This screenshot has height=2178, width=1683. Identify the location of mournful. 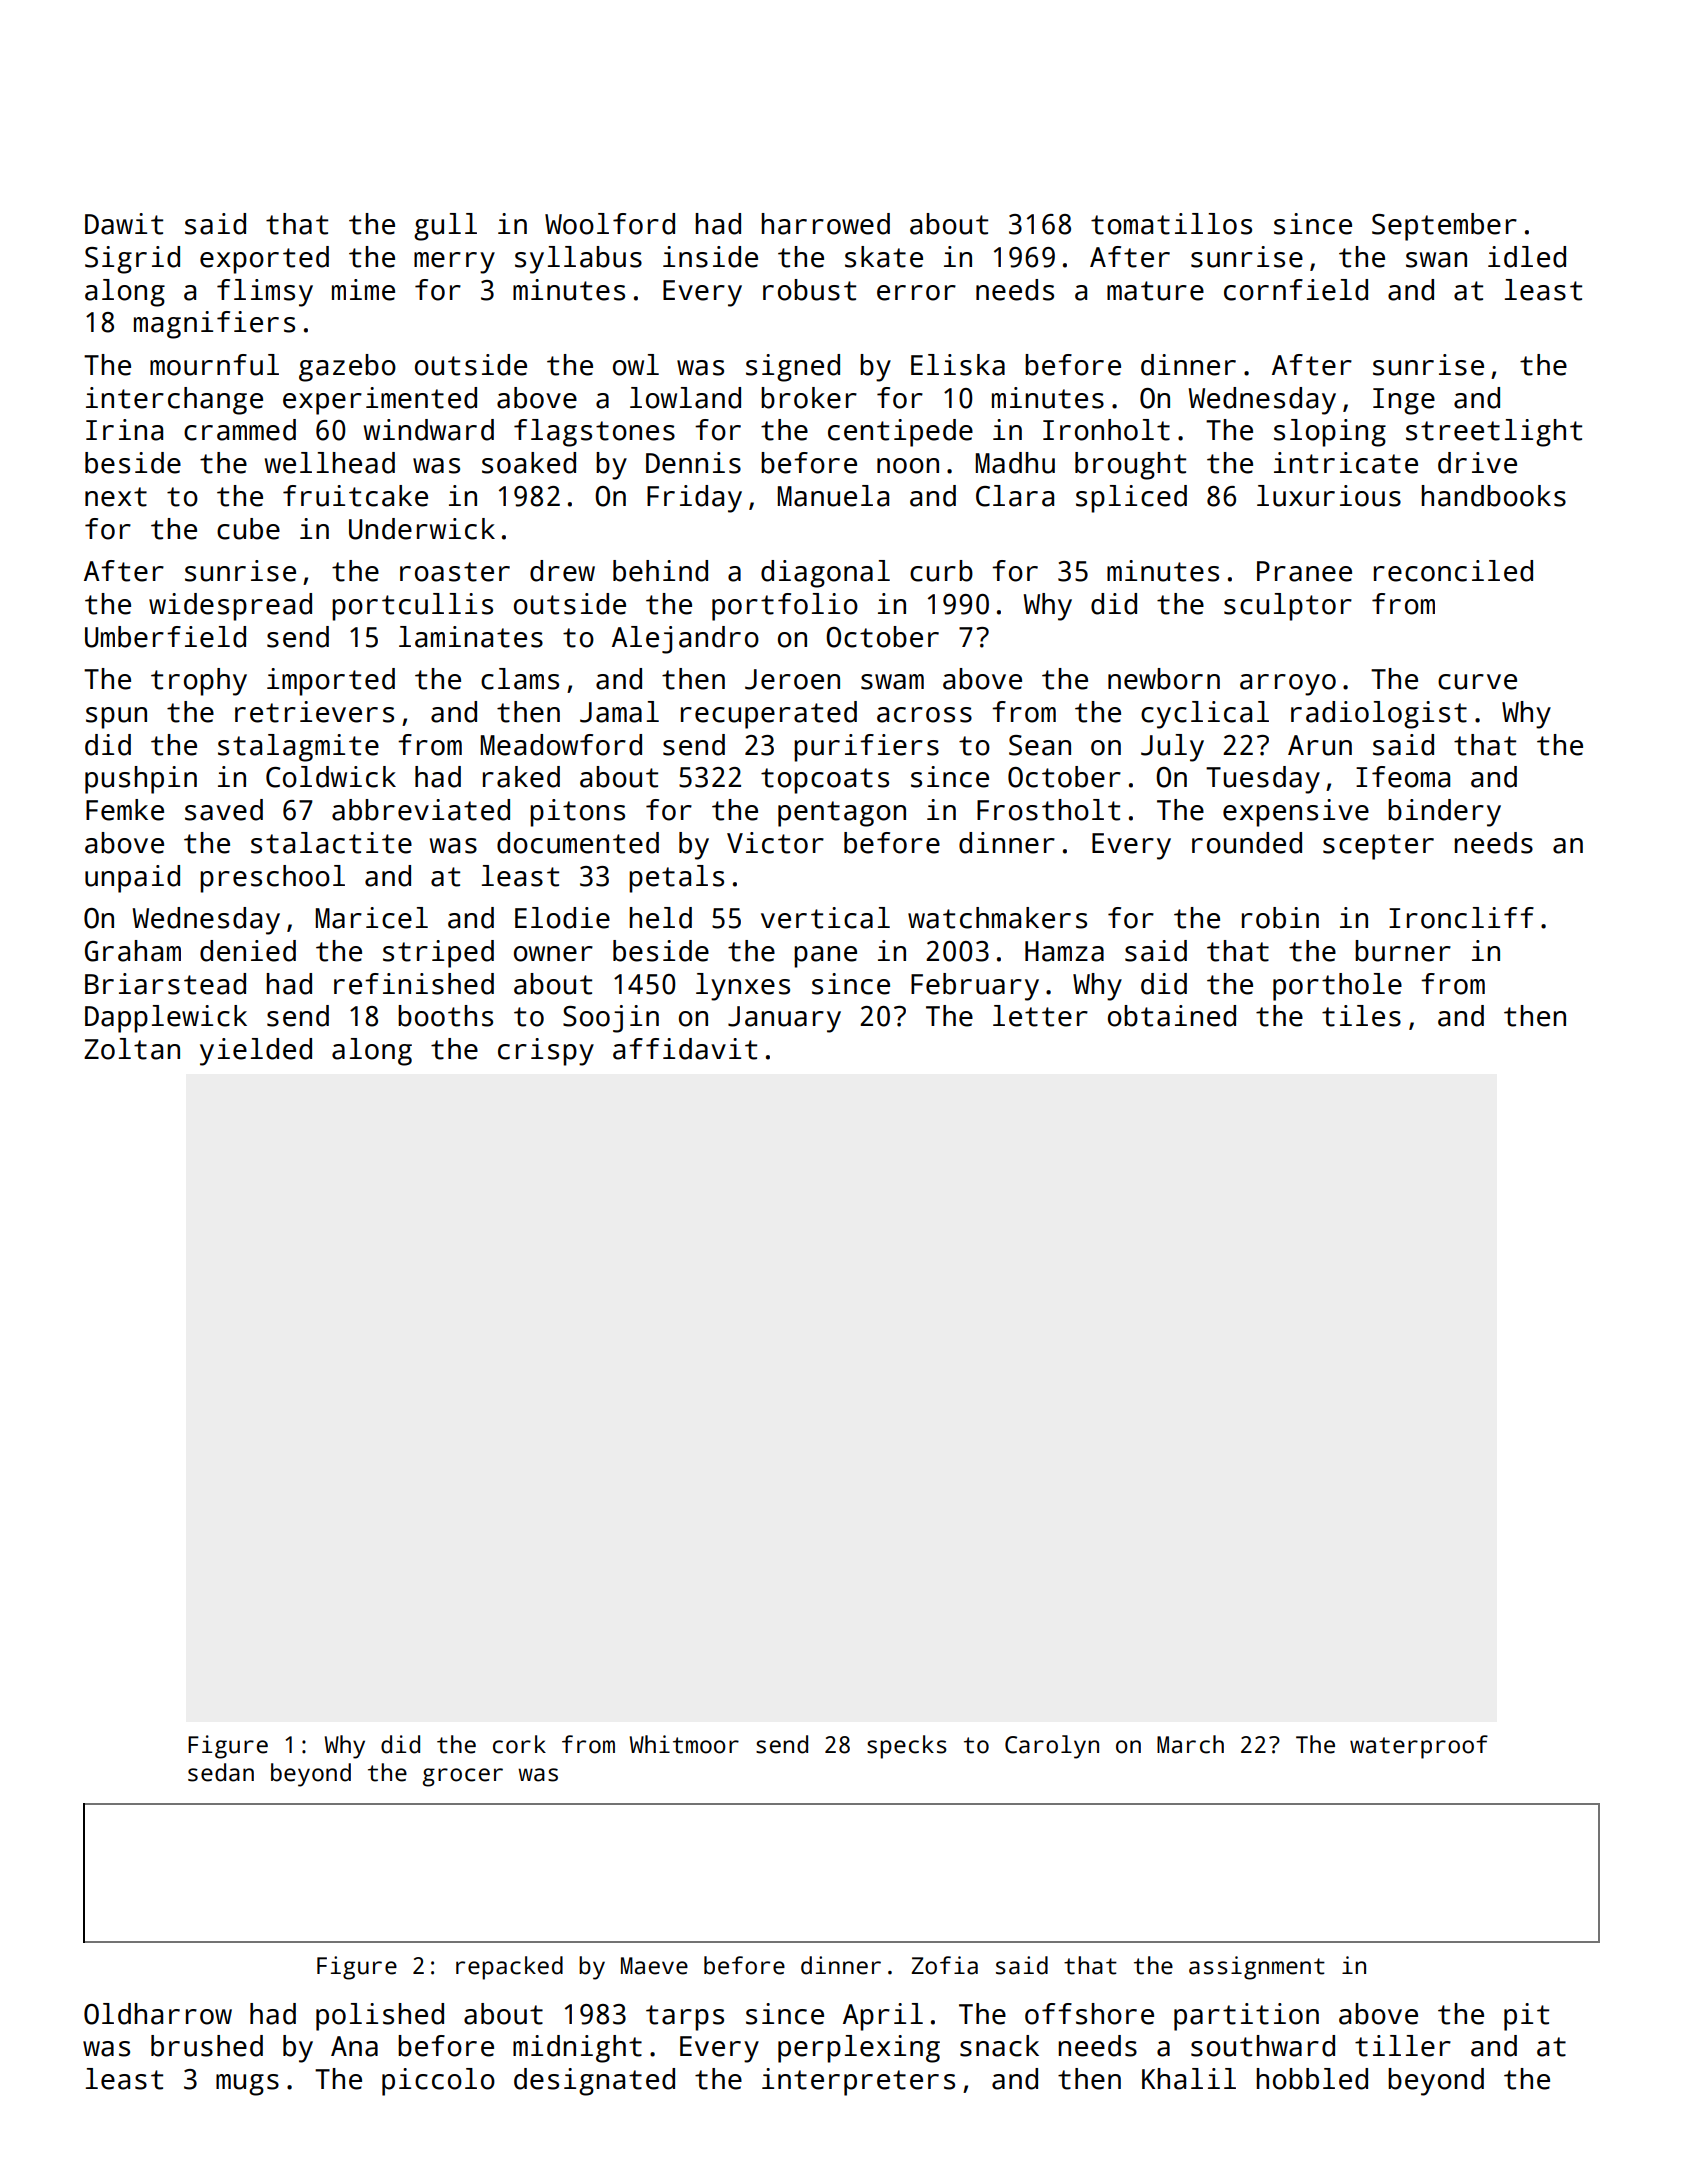
(214, 365).
